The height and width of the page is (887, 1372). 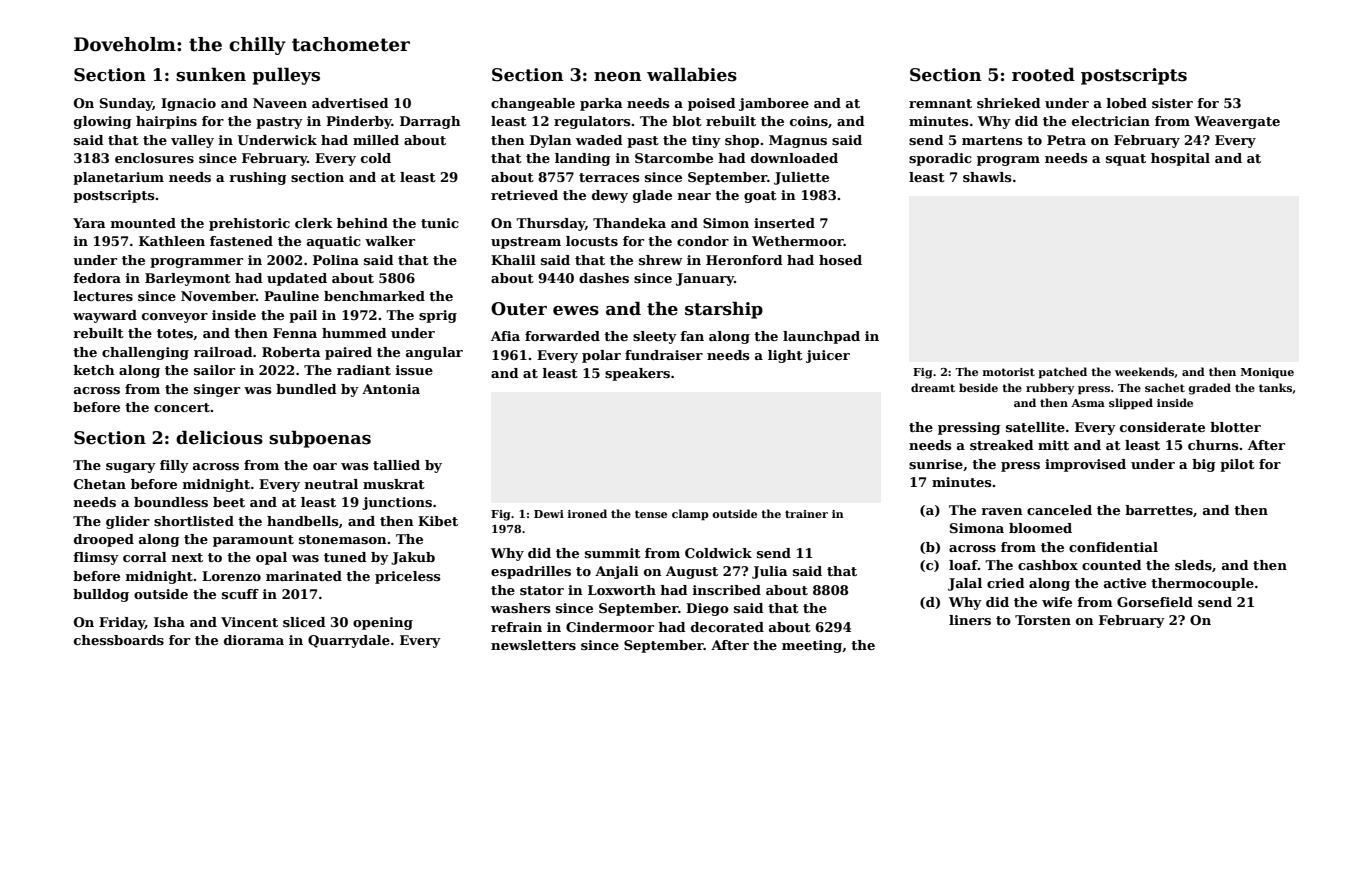 I want to click on mounted, so click(x=143, y=223).
